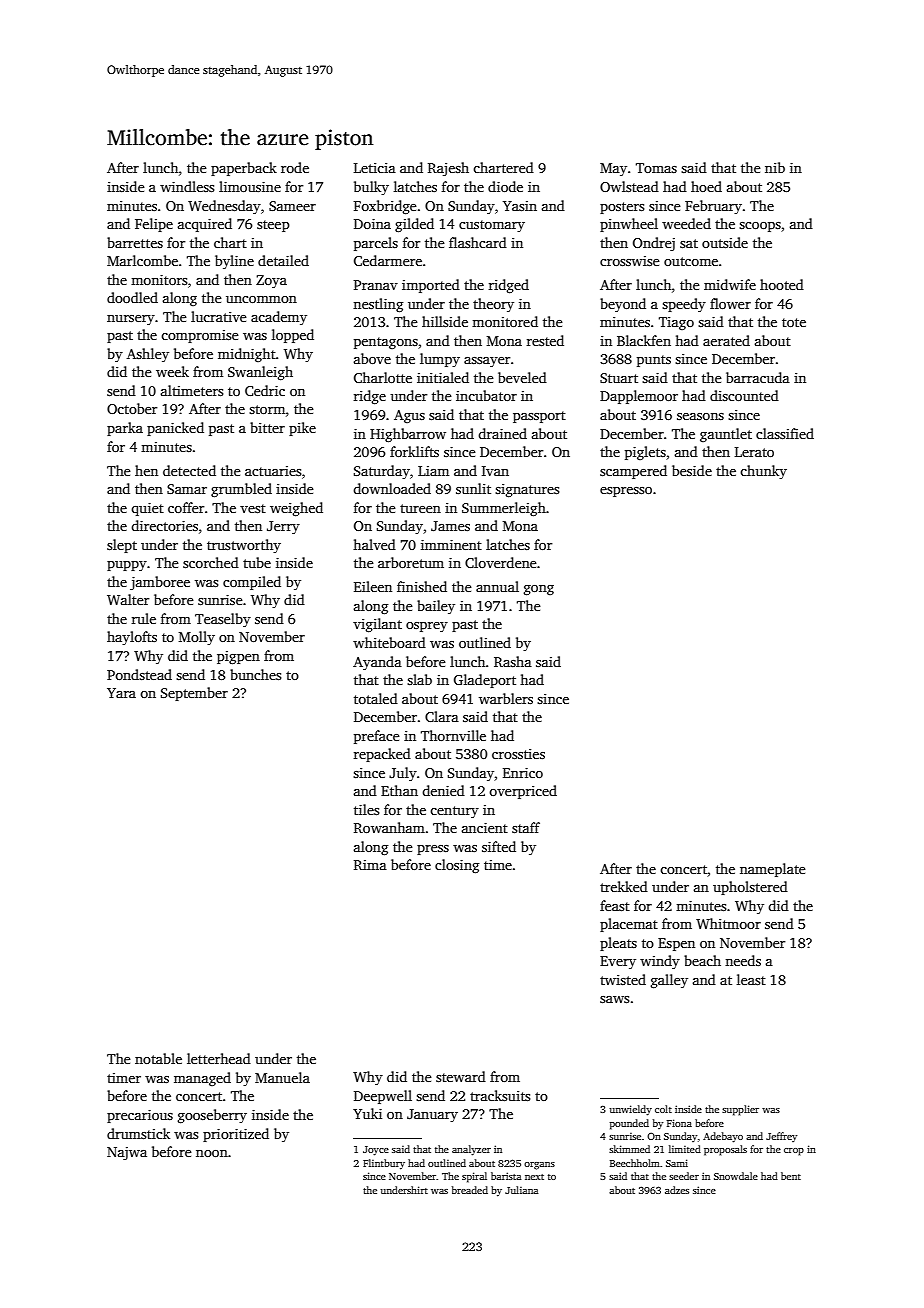  Describe the element at coordinates (431, 286) in the image. I see `imported` at that location.
